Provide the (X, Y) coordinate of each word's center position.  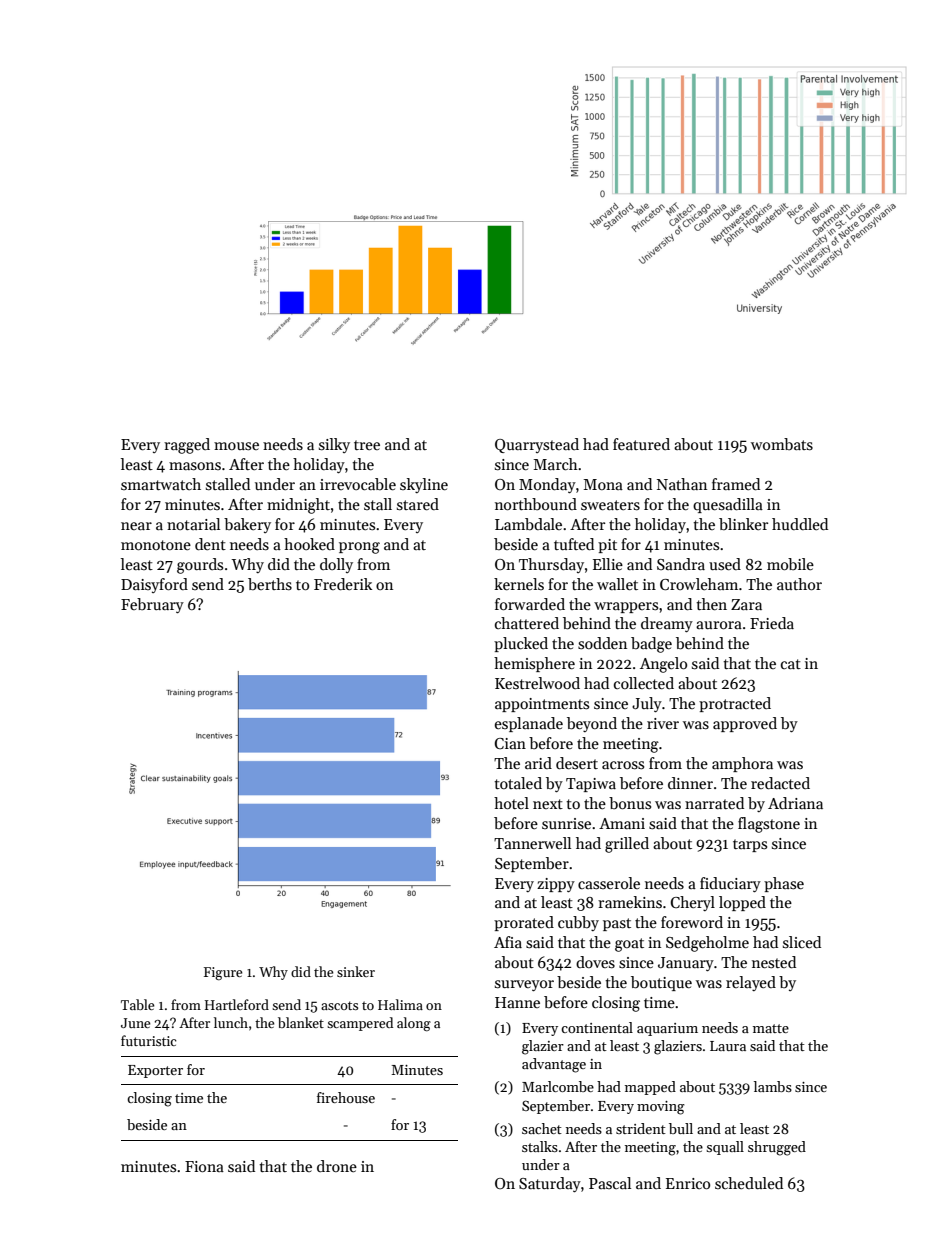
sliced (802, 942)
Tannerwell (532, 843)
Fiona (204, 1166)
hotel (511, 803)
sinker (356, 971)
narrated (714, 803)
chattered (527, 623)
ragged (187, 446)
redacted (780, 783)
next (548, 804)
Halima (400, 1004)
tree (367, 445)
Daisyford (154, 585)
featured (641, 444)
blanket (301, 1022)
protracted (735, 704)
